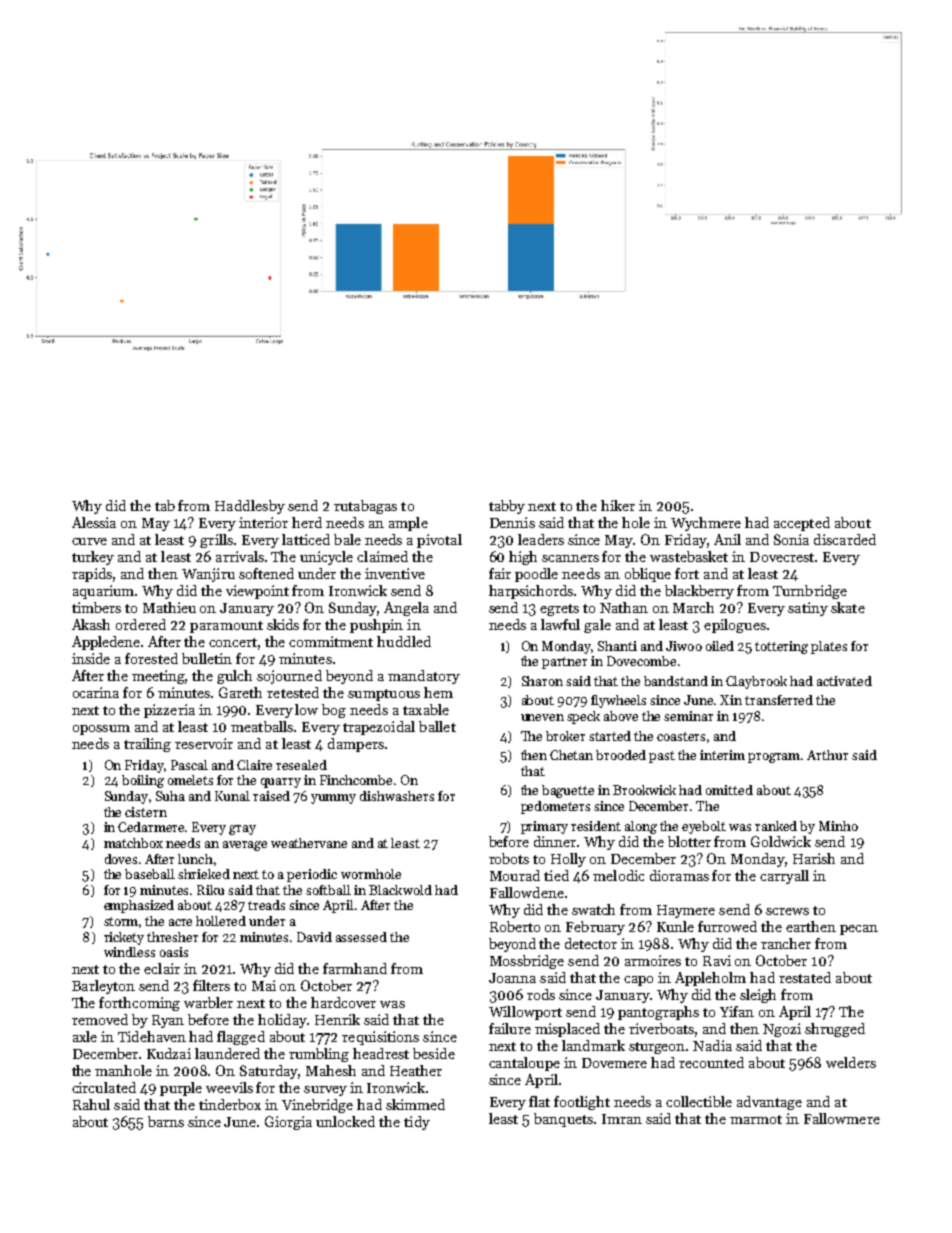  I want to click on activated, so click(844, 681).
